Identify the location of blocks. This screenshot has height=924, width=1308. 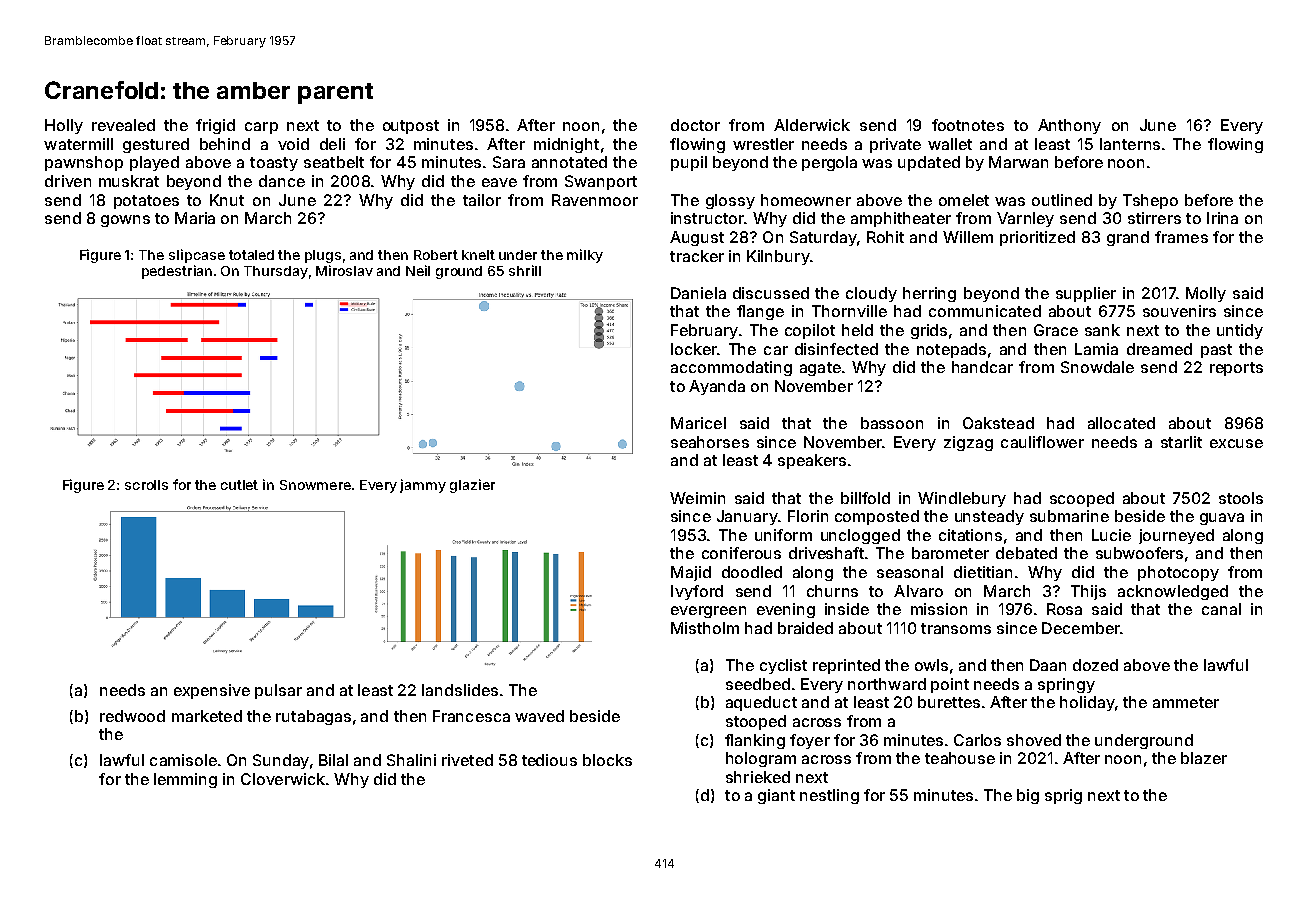
(607, 760).
